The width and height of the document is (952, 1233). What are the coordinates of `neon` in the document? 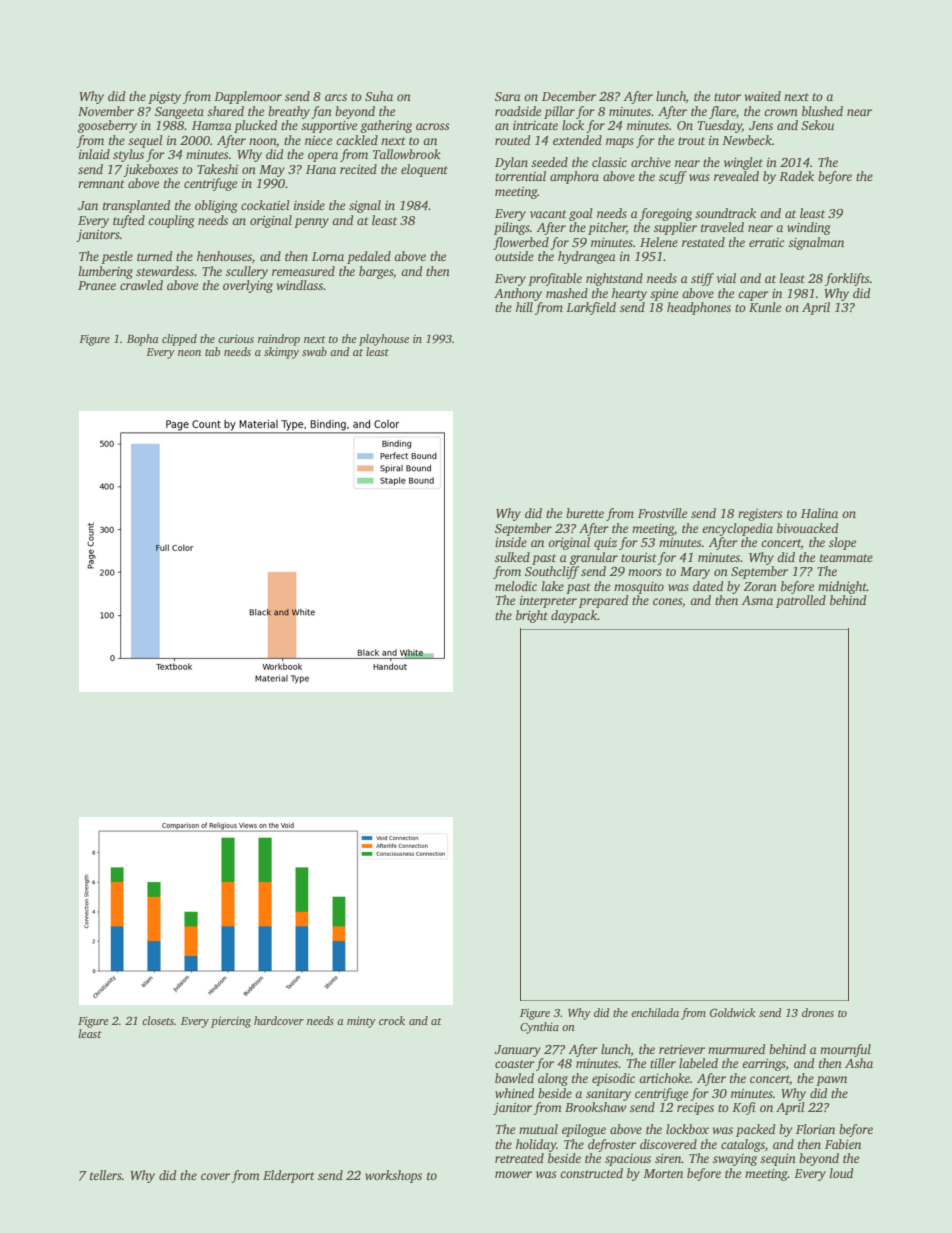 It's located at (189, 353).
